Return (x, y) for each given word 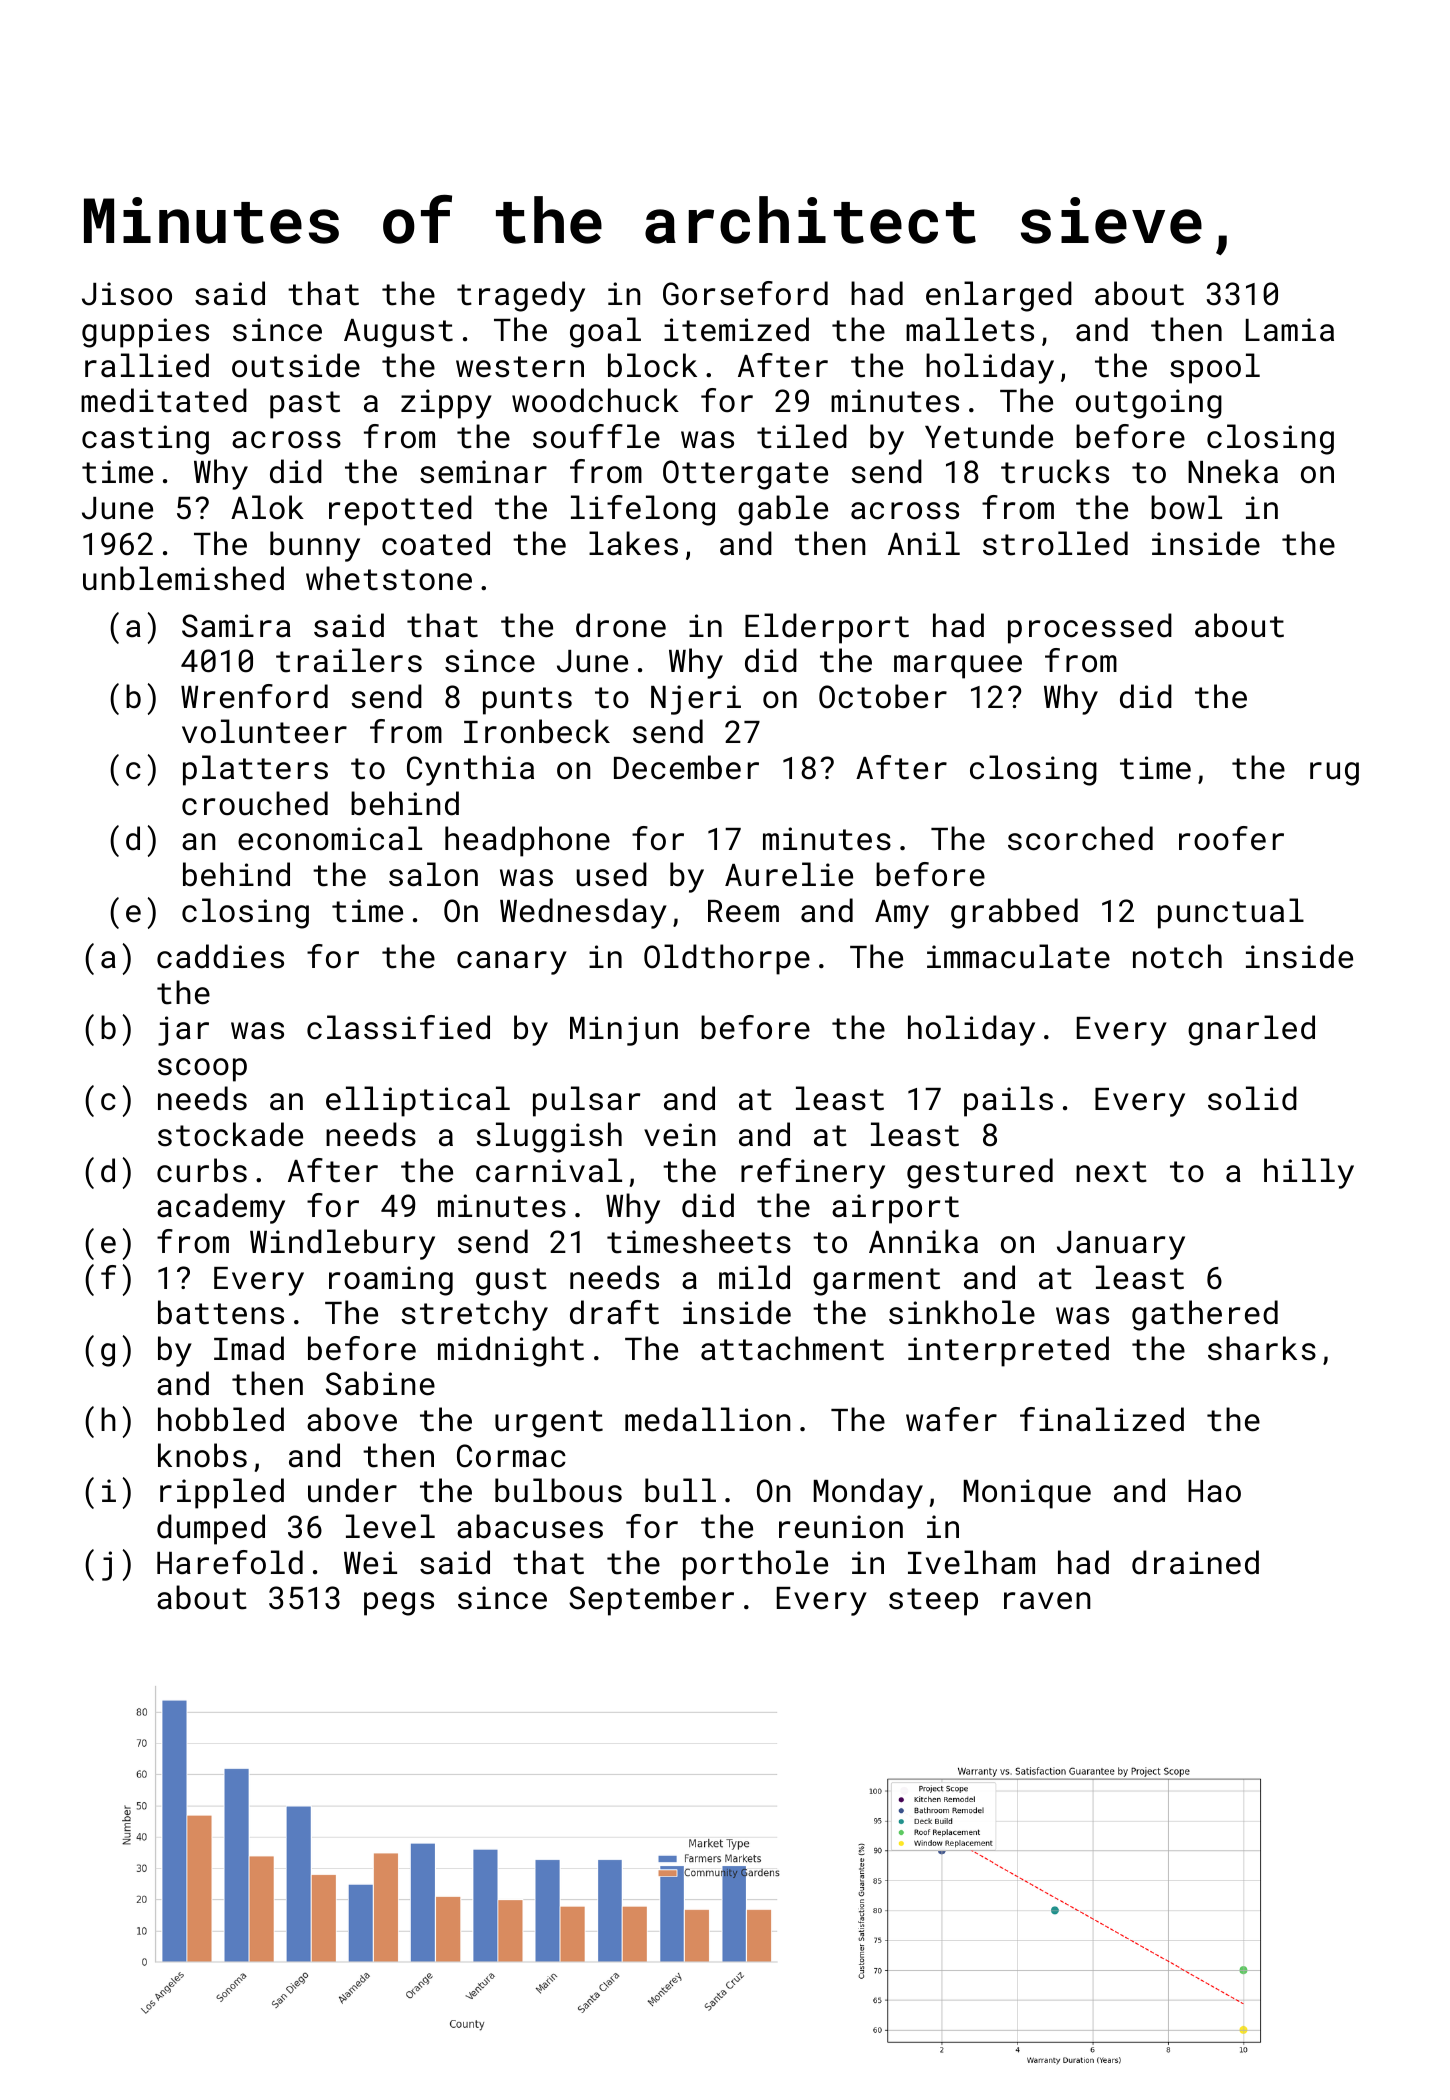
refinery (813, 1173)
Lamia (1290, 330)
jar (183, 1031)
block (652, 365)
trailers (349, 660)
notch (1177, 956)
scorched (1080, 838)
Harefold (230, 1562)
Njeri (696, 700)
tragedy (521, 296)
